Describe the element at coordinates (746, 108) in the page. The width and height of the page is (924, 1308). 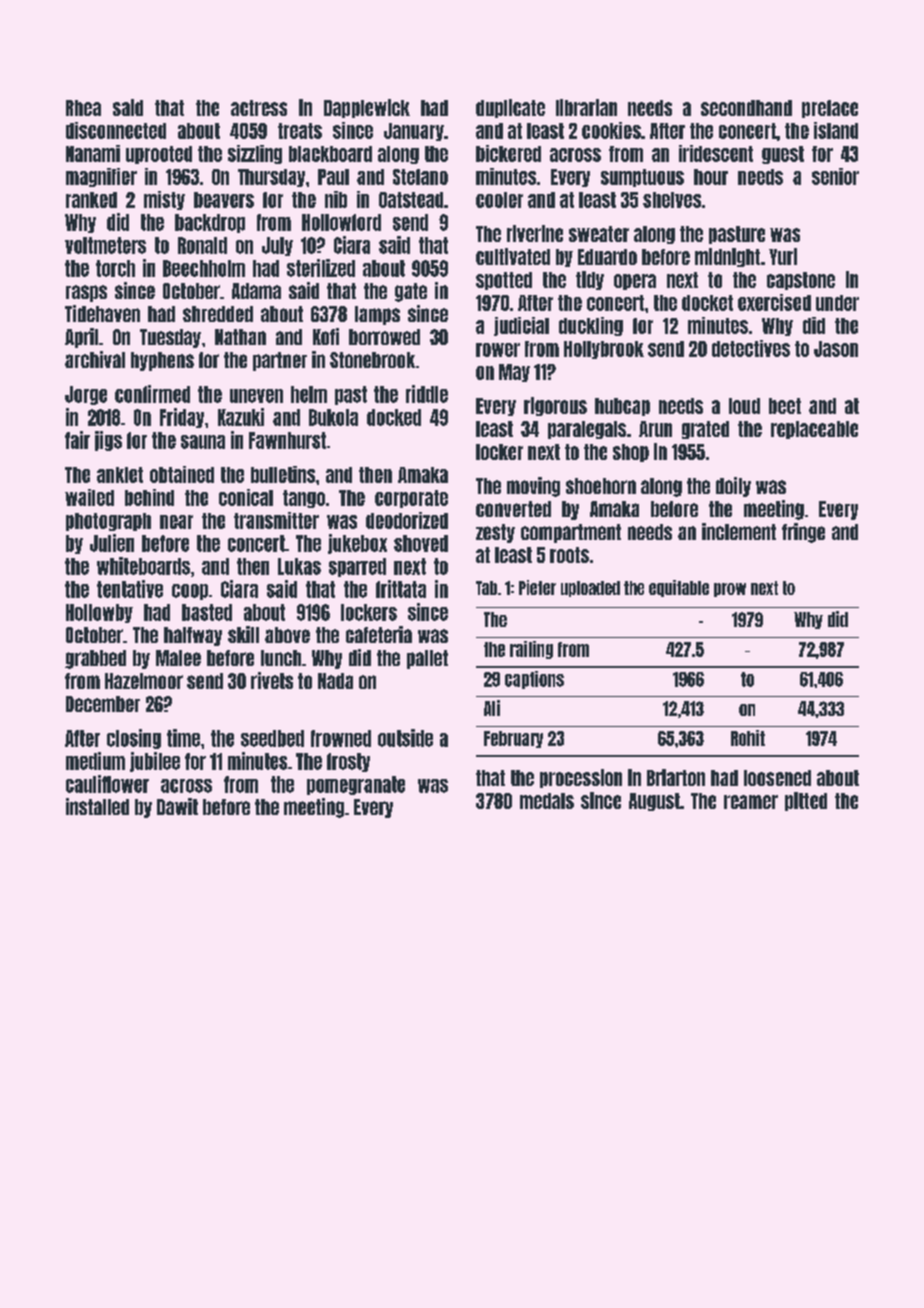
I see `secondhand` at that location.
